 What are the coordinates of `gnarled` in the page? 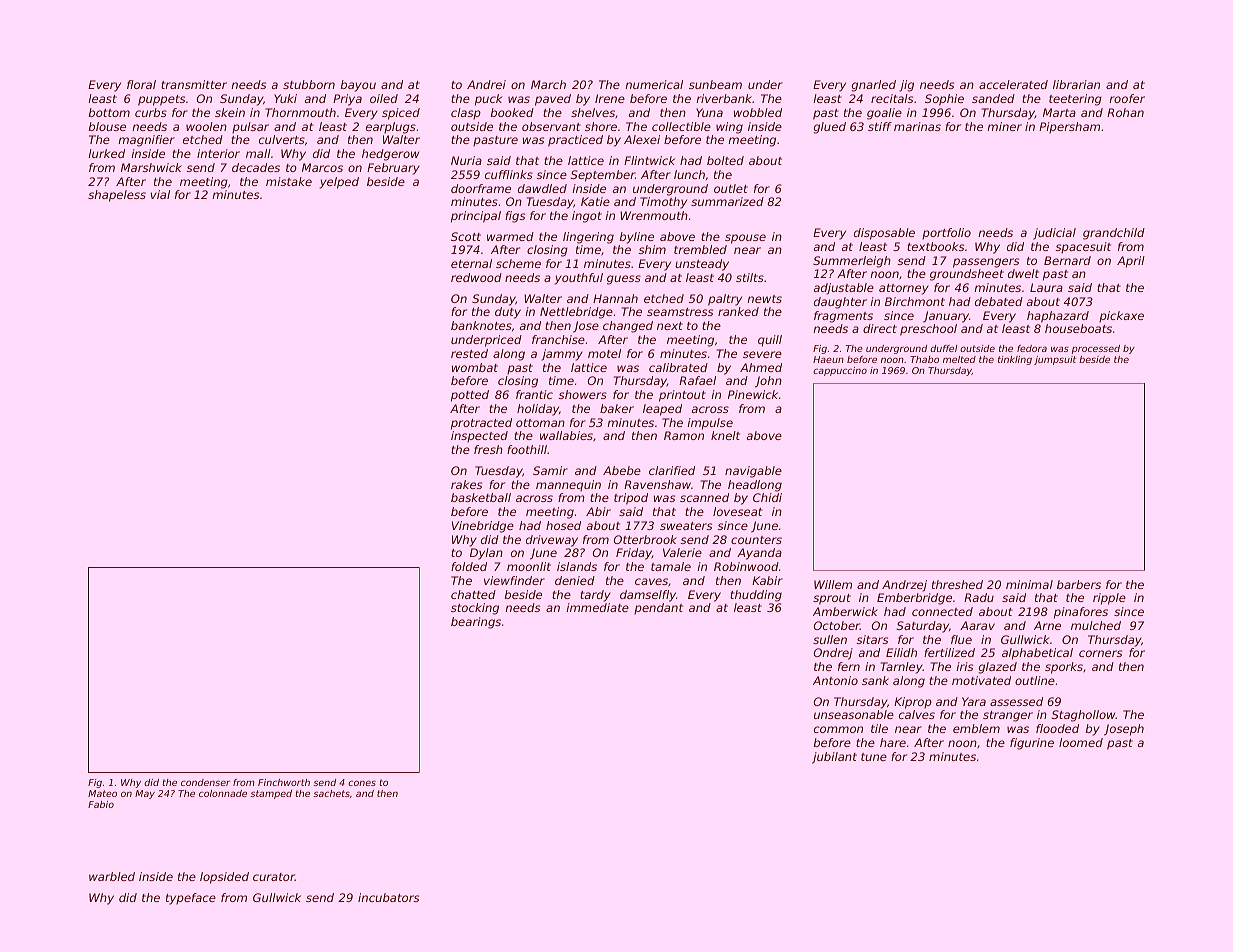 It's located at (874, 86).
